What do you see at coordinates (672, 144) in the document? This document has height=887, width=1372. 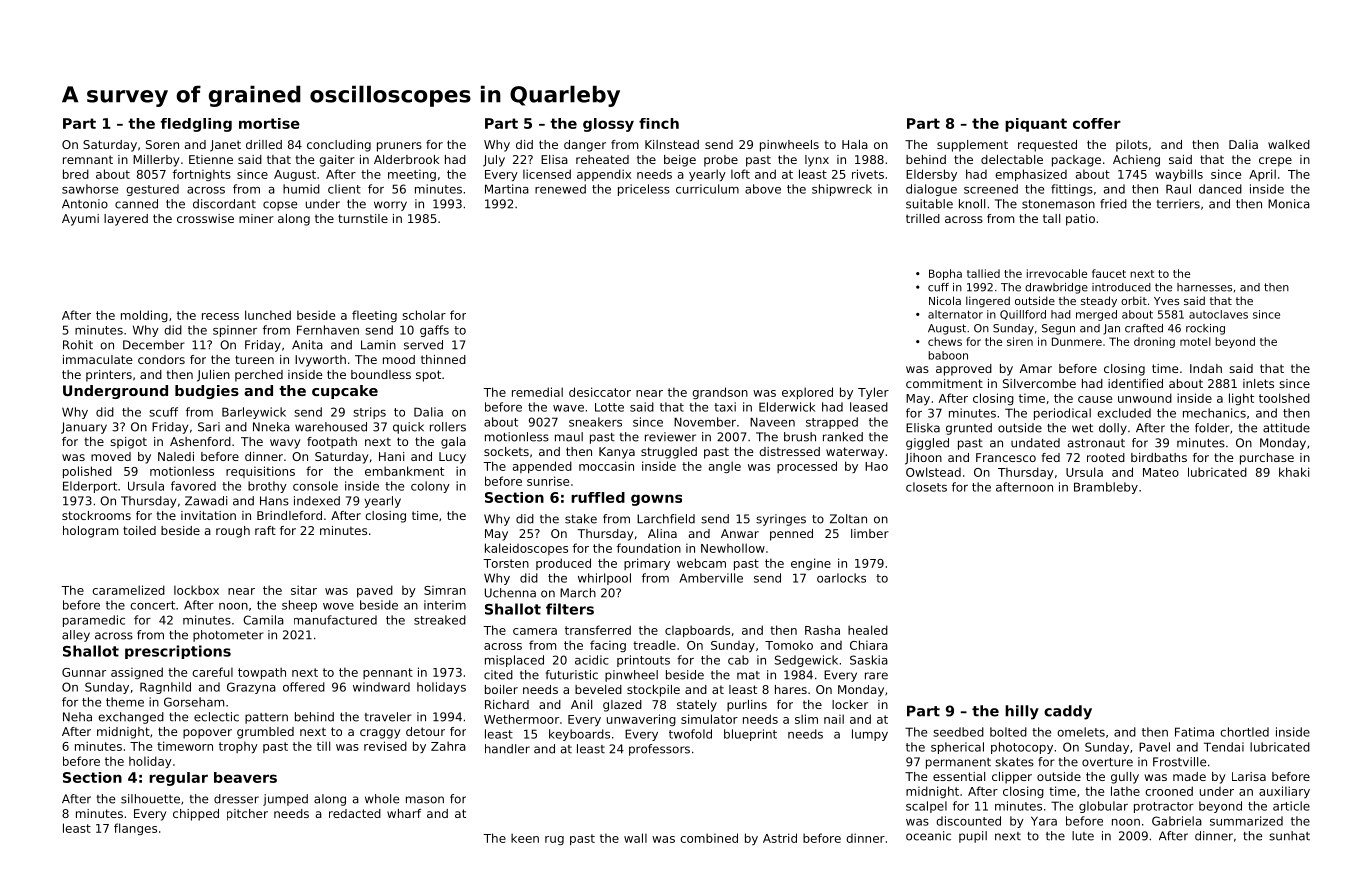 I see `Kilnstead` at bounding box center [672, 144].
